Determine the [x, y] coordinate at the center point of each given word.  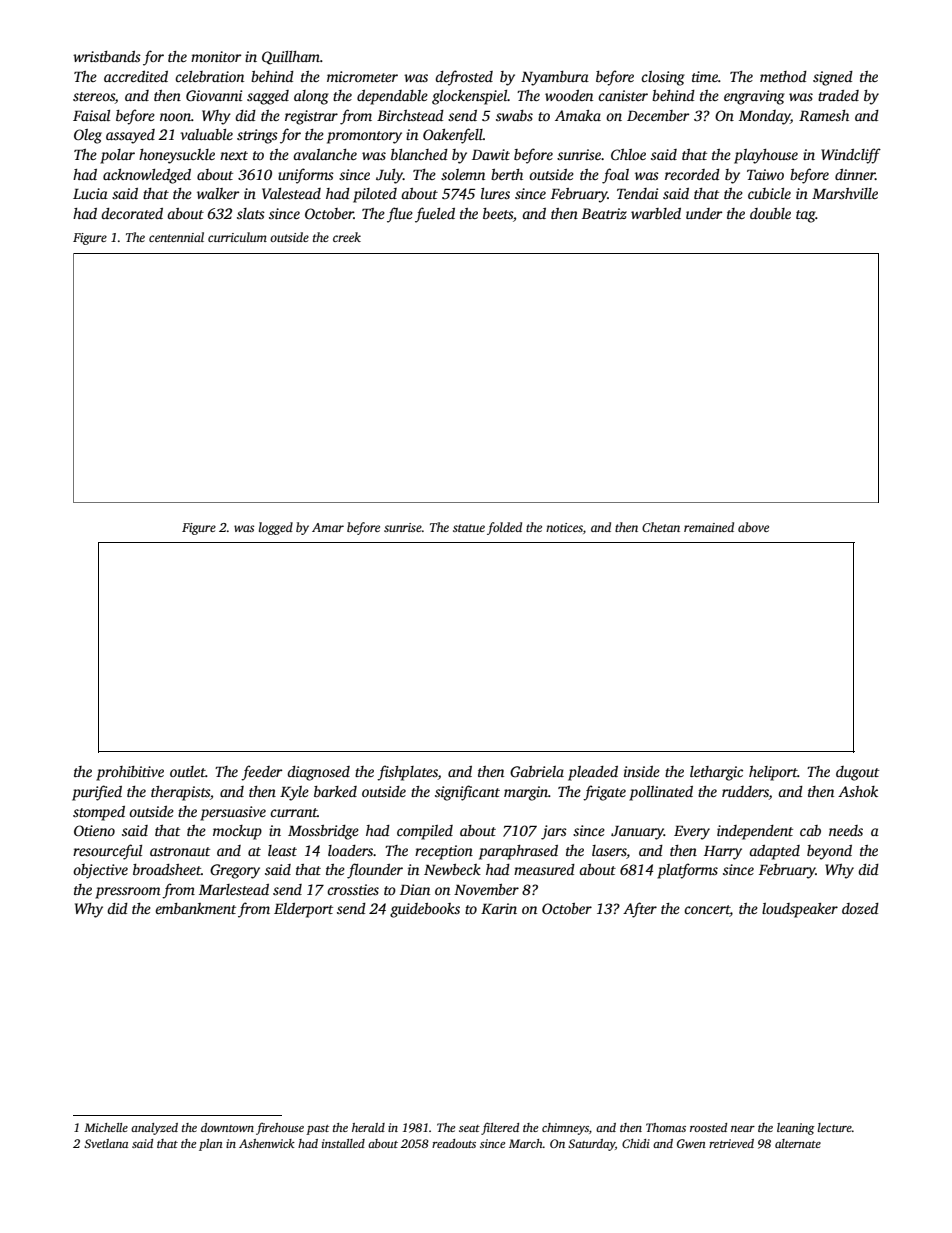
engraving [754, 97]
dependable [392, 97]
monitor [216, 56]
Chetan [661, 527]
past [317, 1130]
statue [469, 528]
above [753, 527]
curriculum [237, 237]
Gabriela [537, 771]
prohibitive [130, 773]
